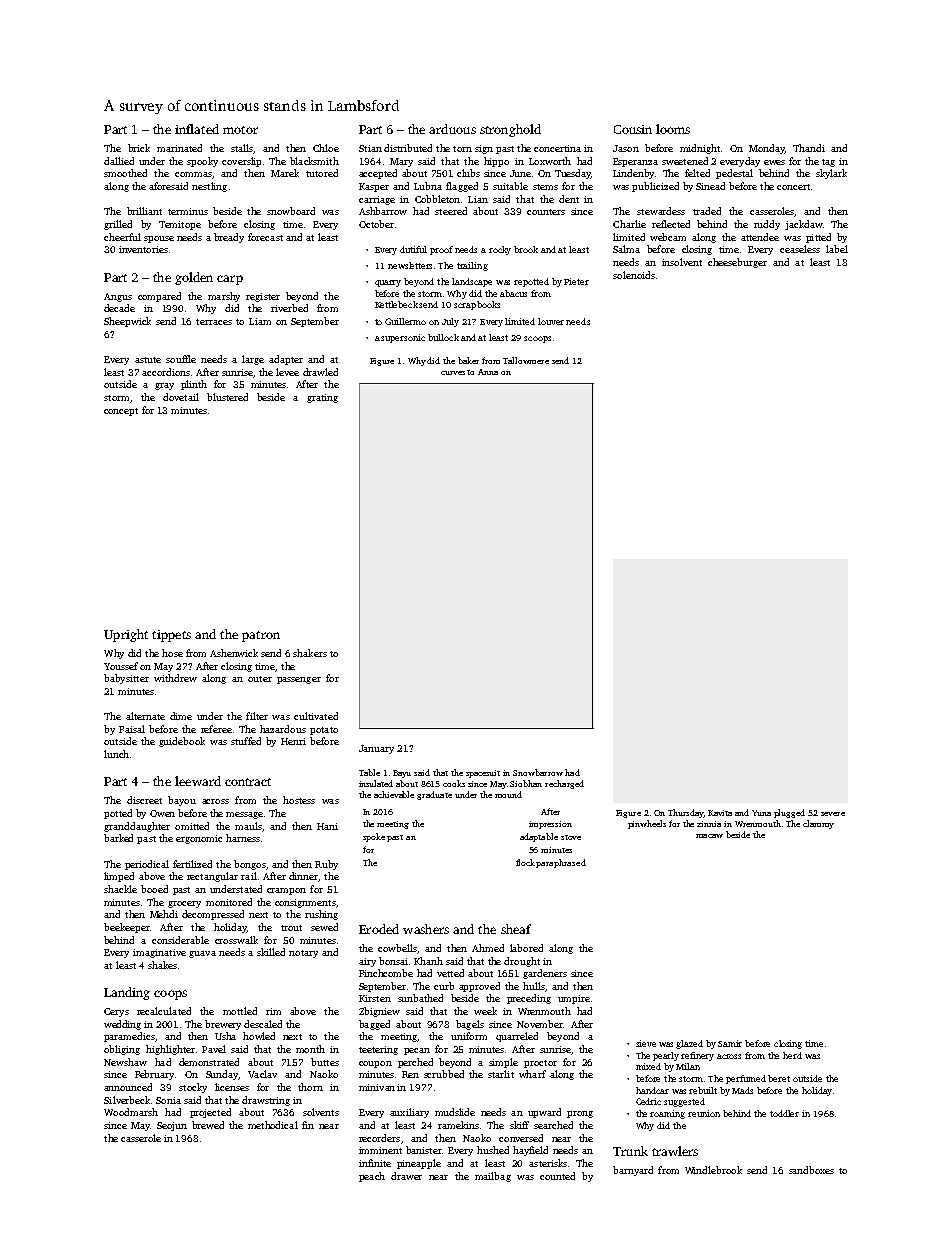 The width and height of the document is (952, 1233). What do you see at coordinates (197, 129) in the document?
I see `inflated` at bounding box center [197, 129].
